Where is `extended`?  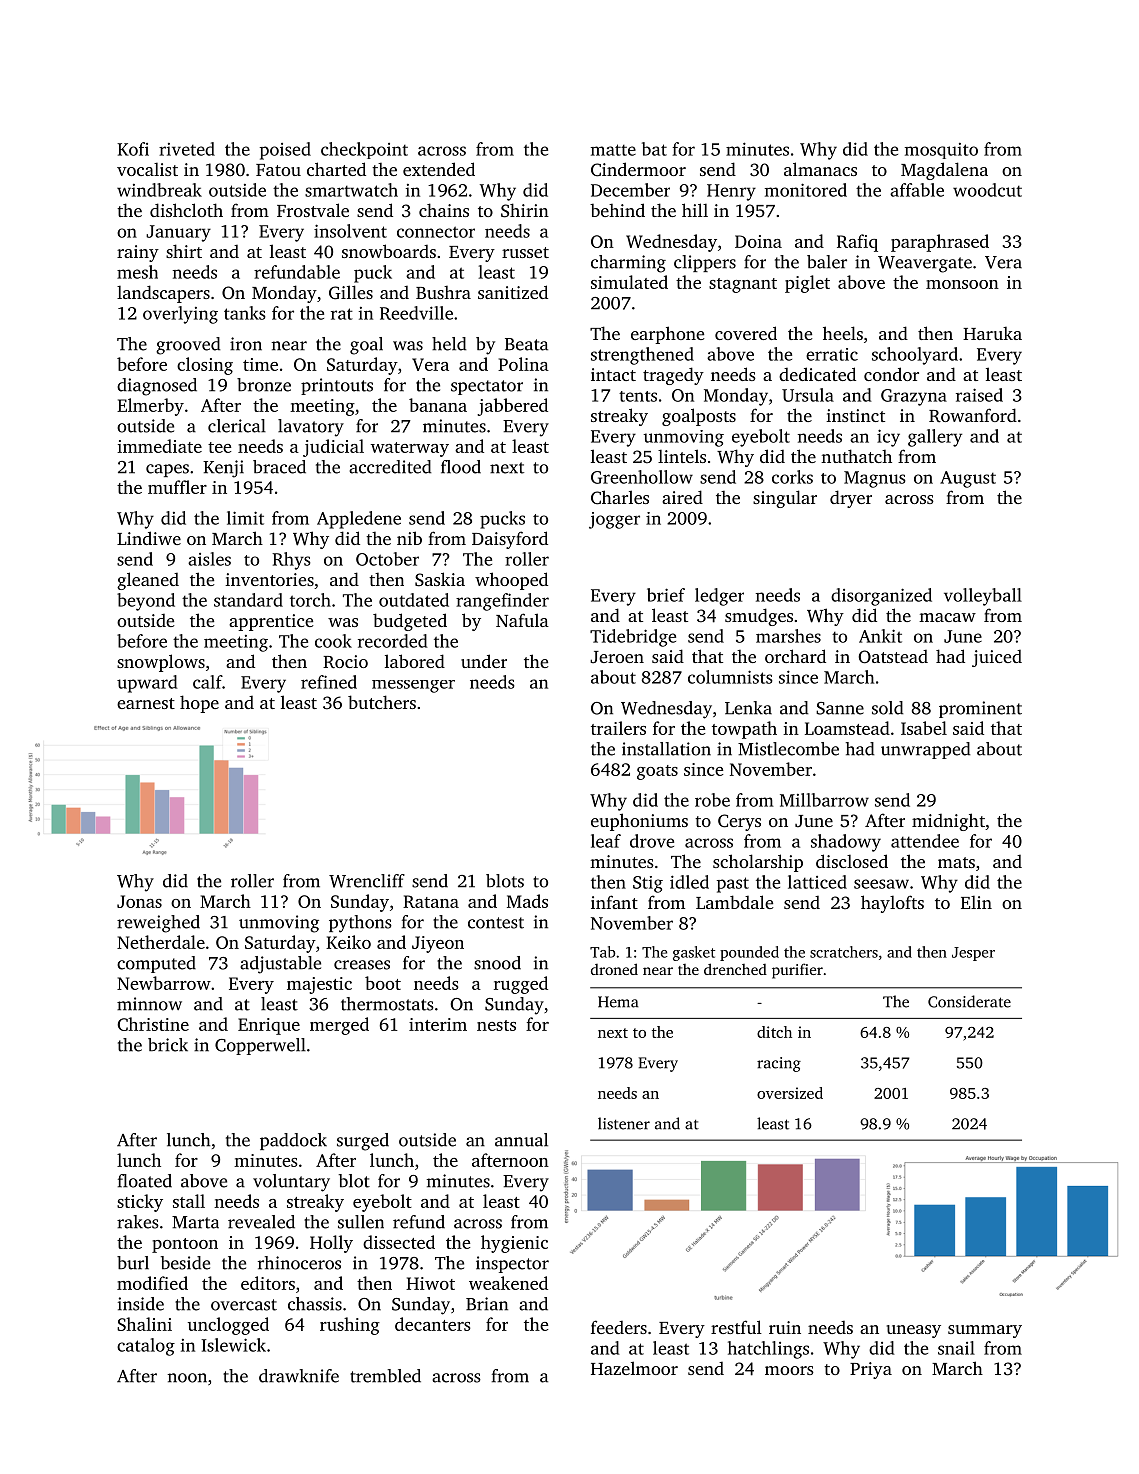
extended is located at coordinates (439, 169).
